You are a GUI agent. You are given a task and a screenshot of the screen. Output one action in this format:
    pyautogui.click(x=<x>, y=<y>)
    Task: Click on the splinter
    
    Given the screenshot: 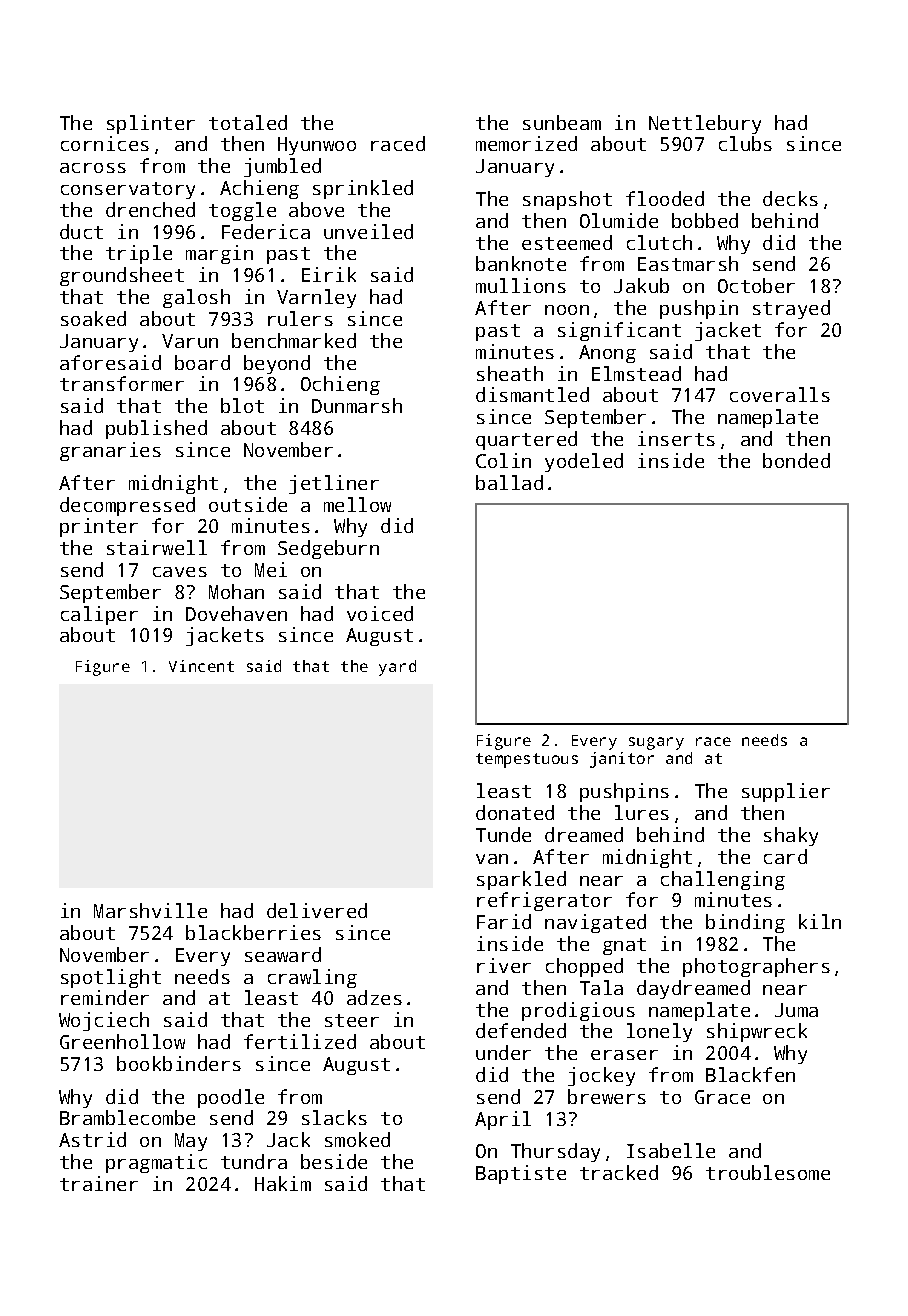 What is the action you would take?
    pyautogui.click(x=151, y=124)
